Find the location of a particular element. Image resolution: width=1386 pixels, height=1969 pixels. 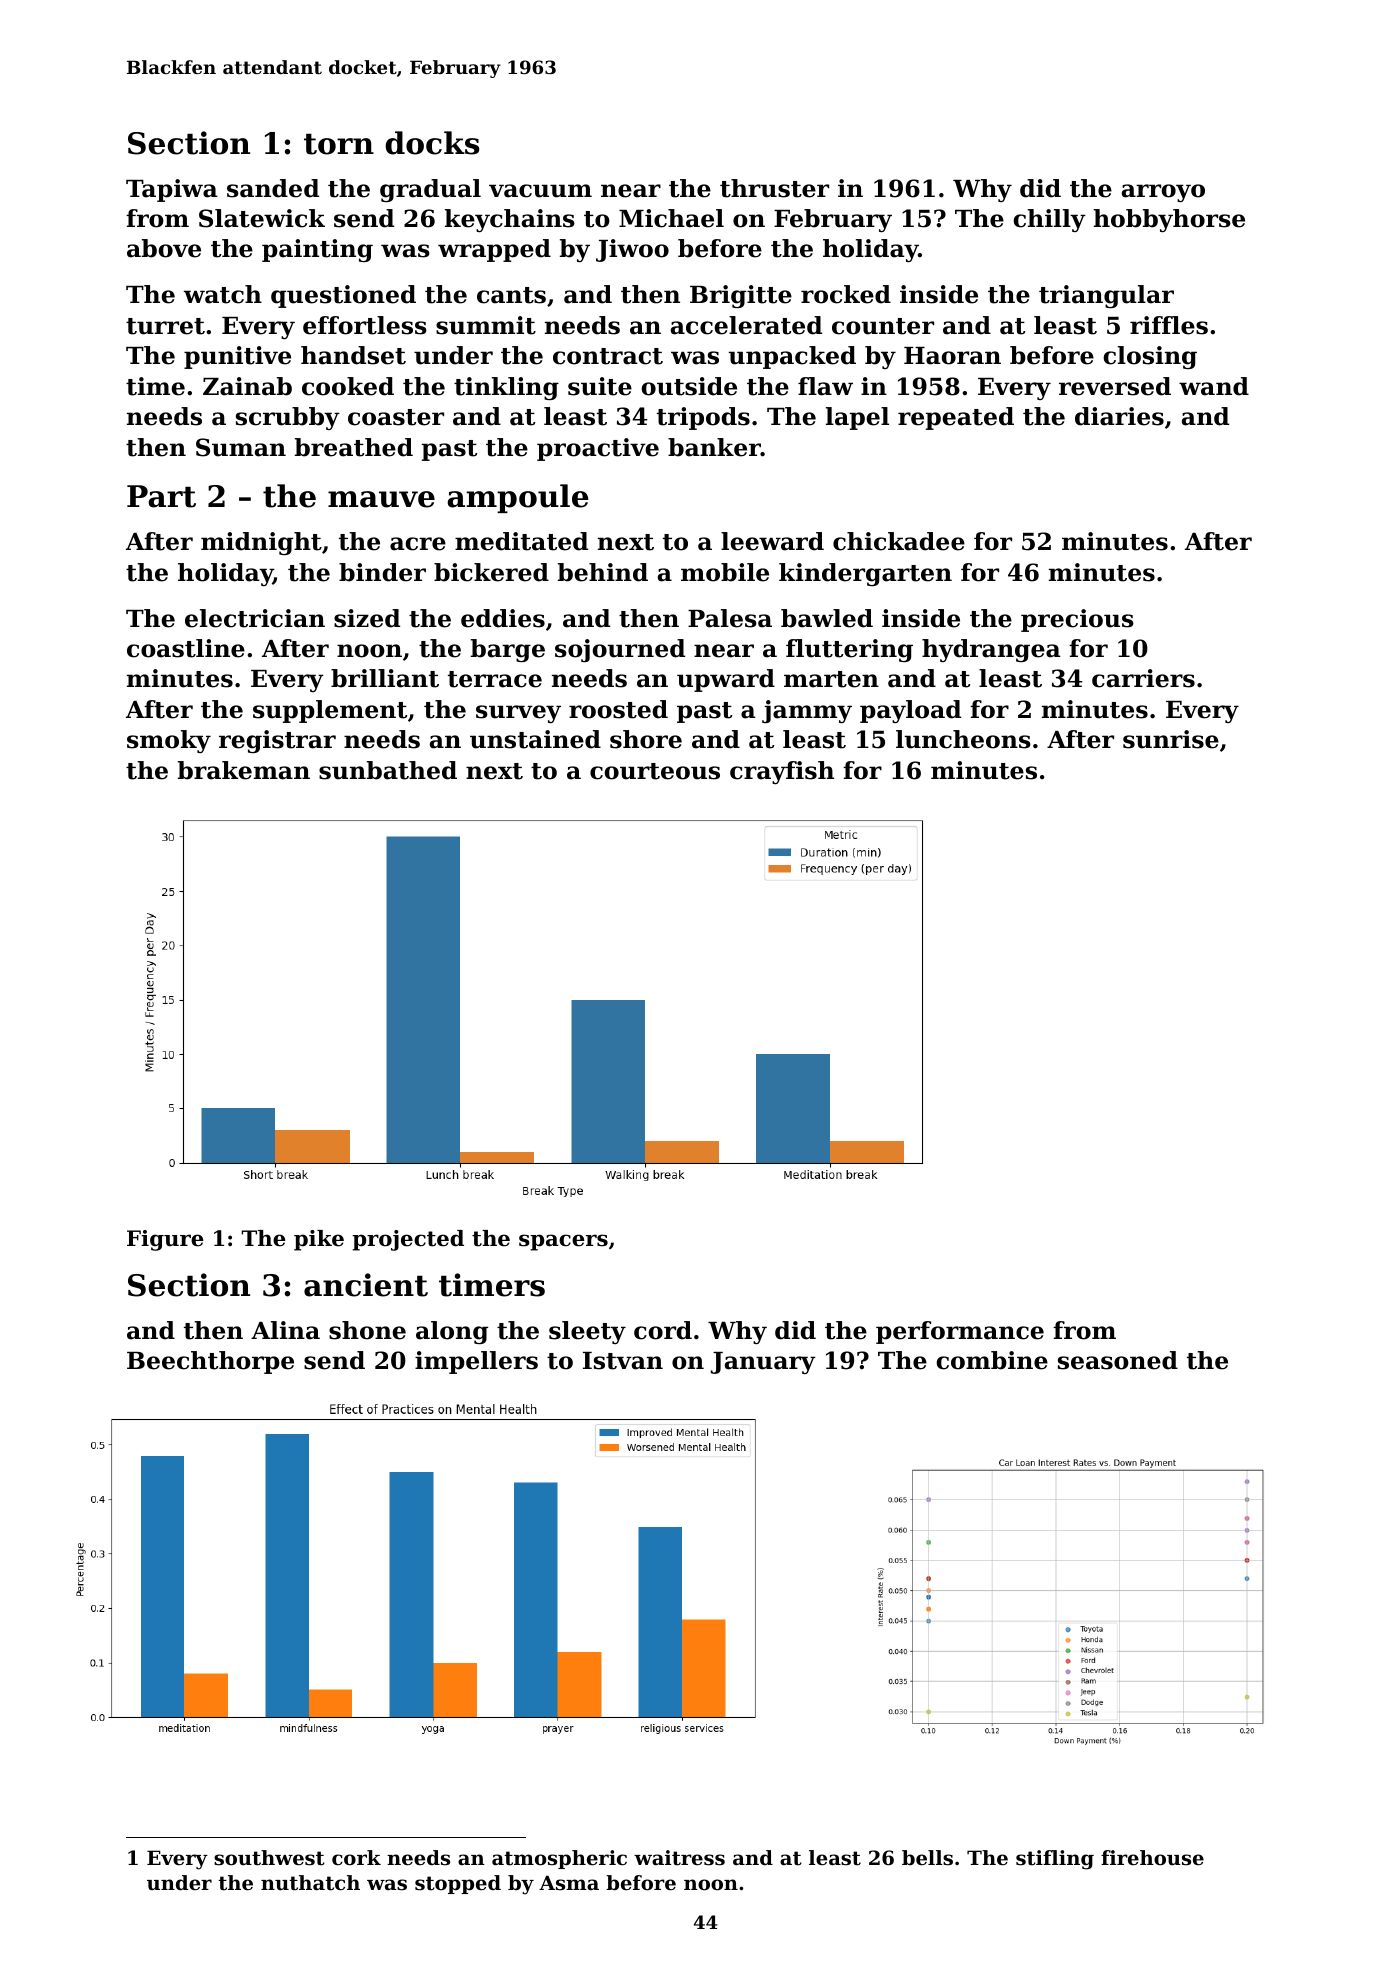

seasoned is located at coordinates (1118, 1360).
